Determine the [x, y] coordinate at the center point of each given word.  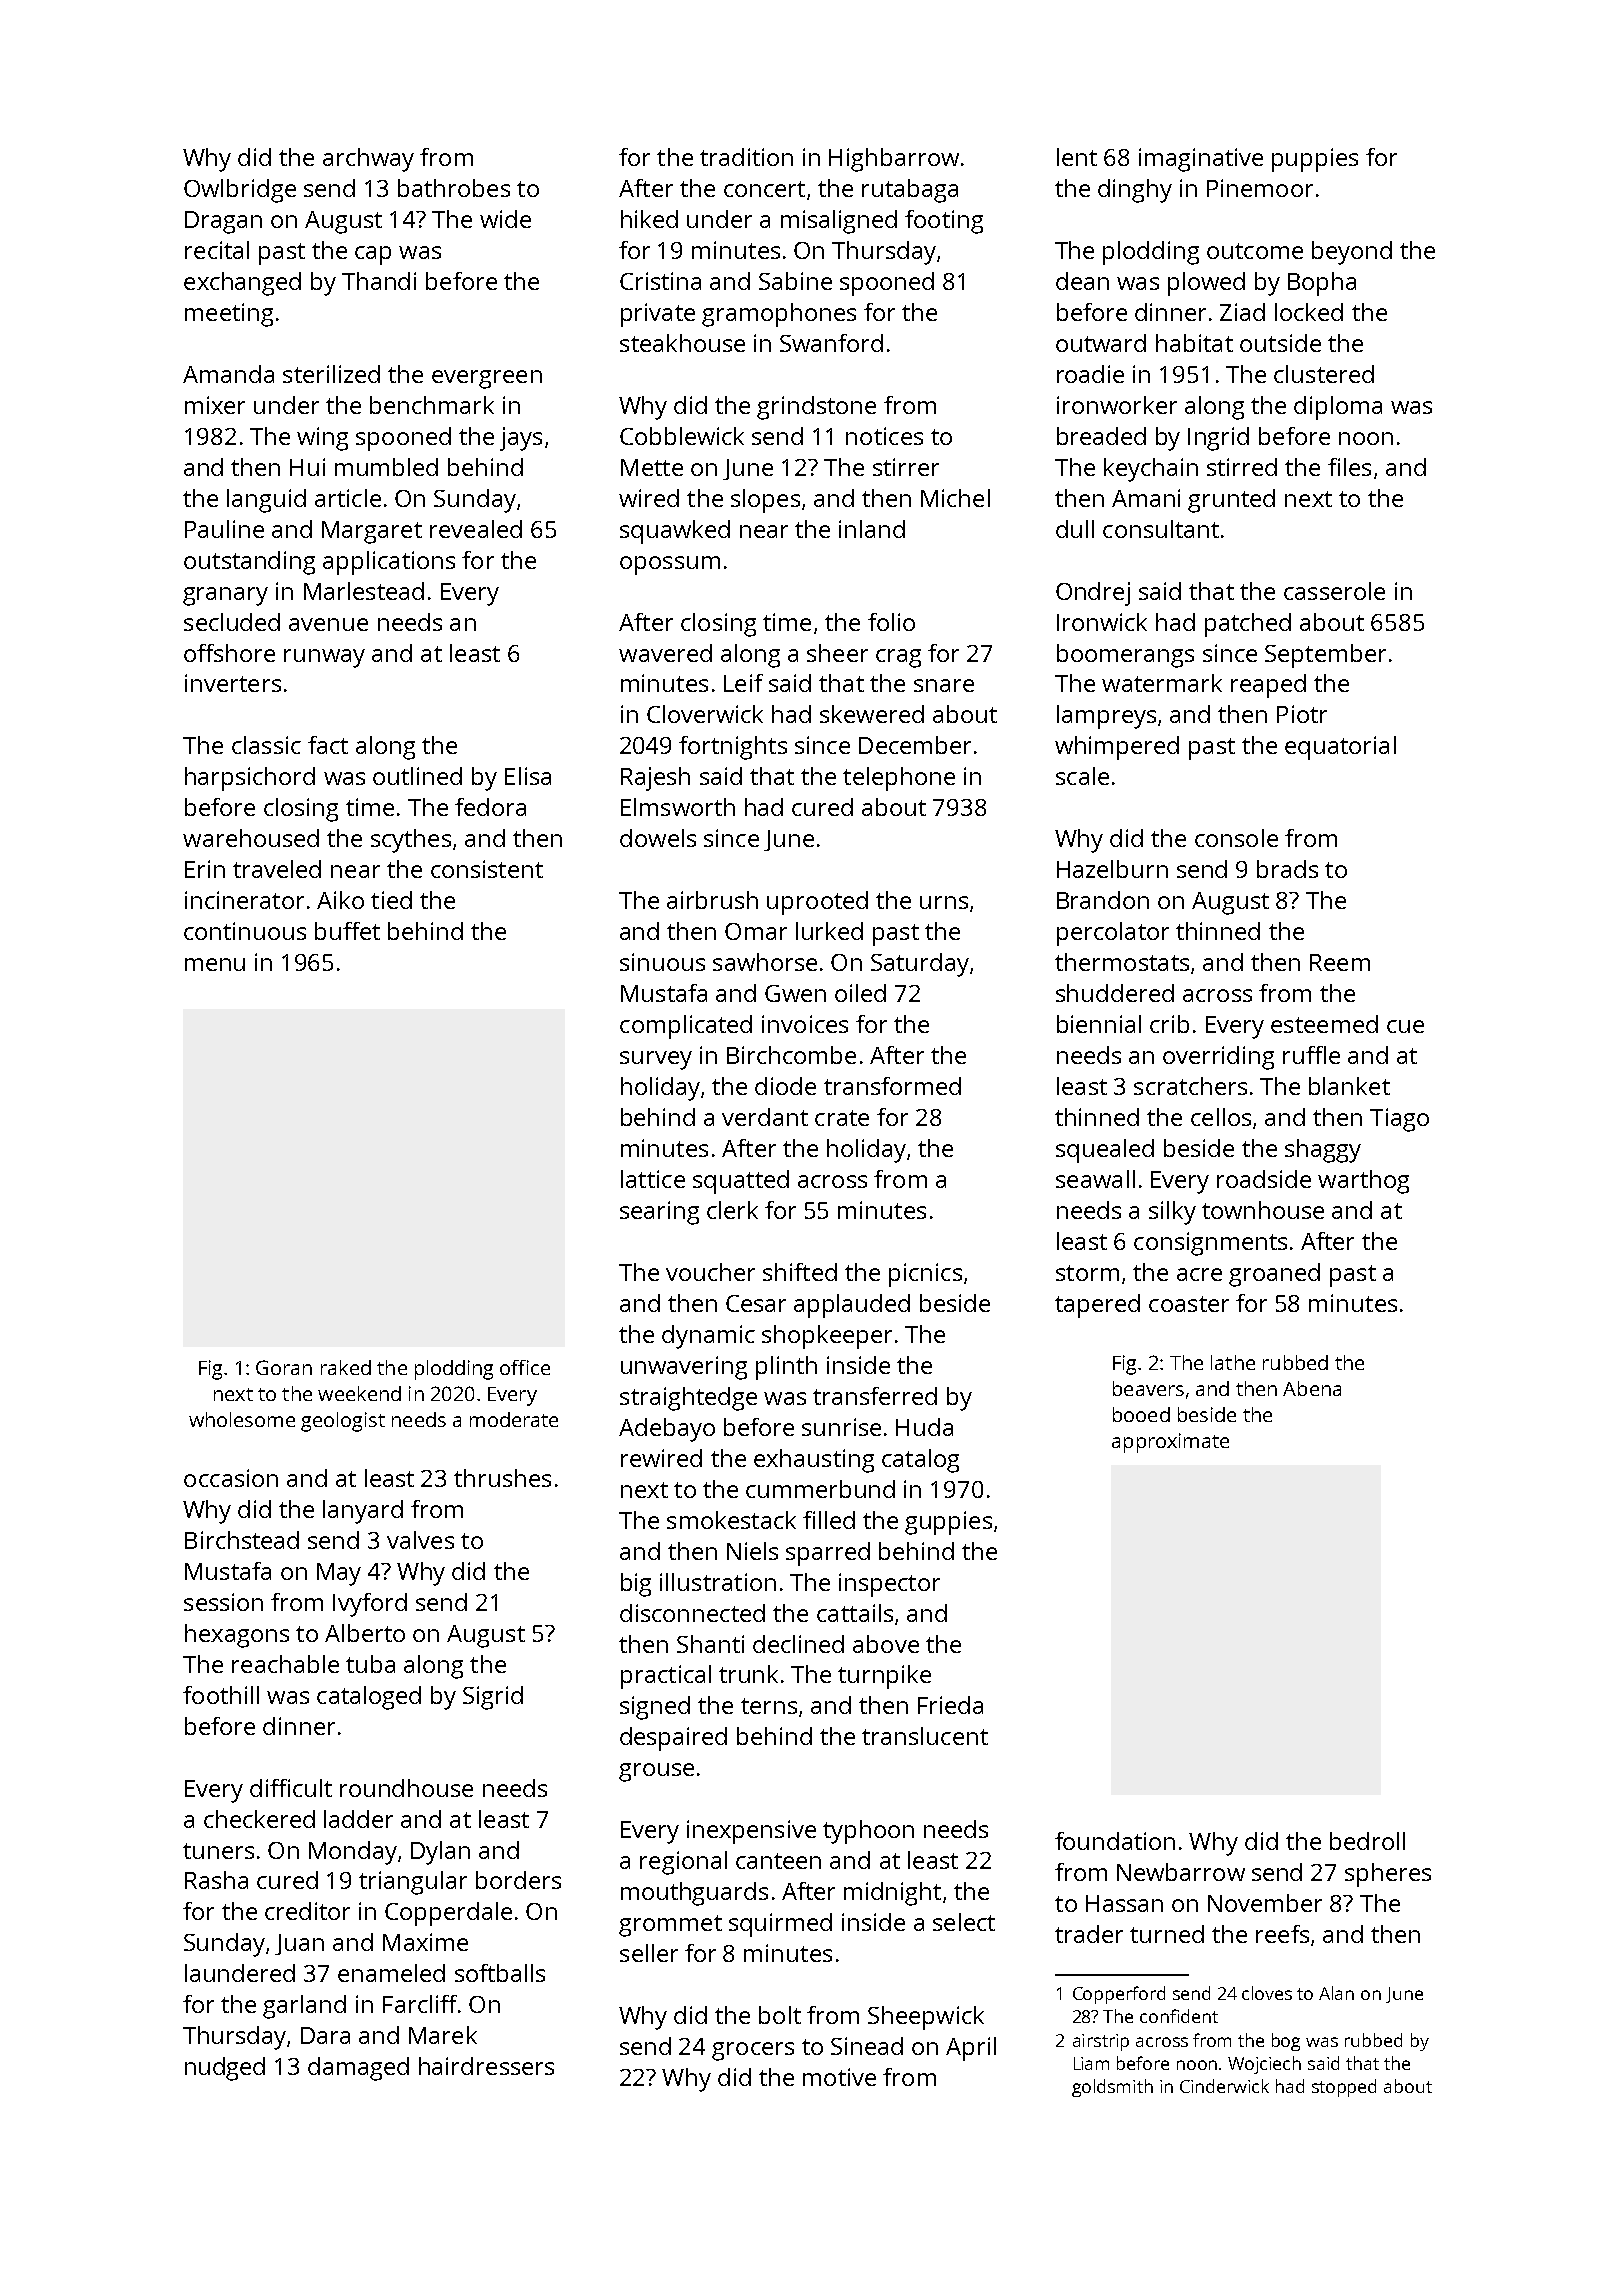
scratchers [1190, 1086]
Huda [924, 1427]
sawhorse [765, 962]
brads [1287, 869]
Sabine [795, 281]
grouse [656, 1772]
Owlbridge [240, 191]
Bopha [1322, 284]
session [223, 1602]
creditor [307, 1911]
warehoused [251, 838]
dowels [658, 838]
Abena [1312, 1388]
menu [215, 964]
